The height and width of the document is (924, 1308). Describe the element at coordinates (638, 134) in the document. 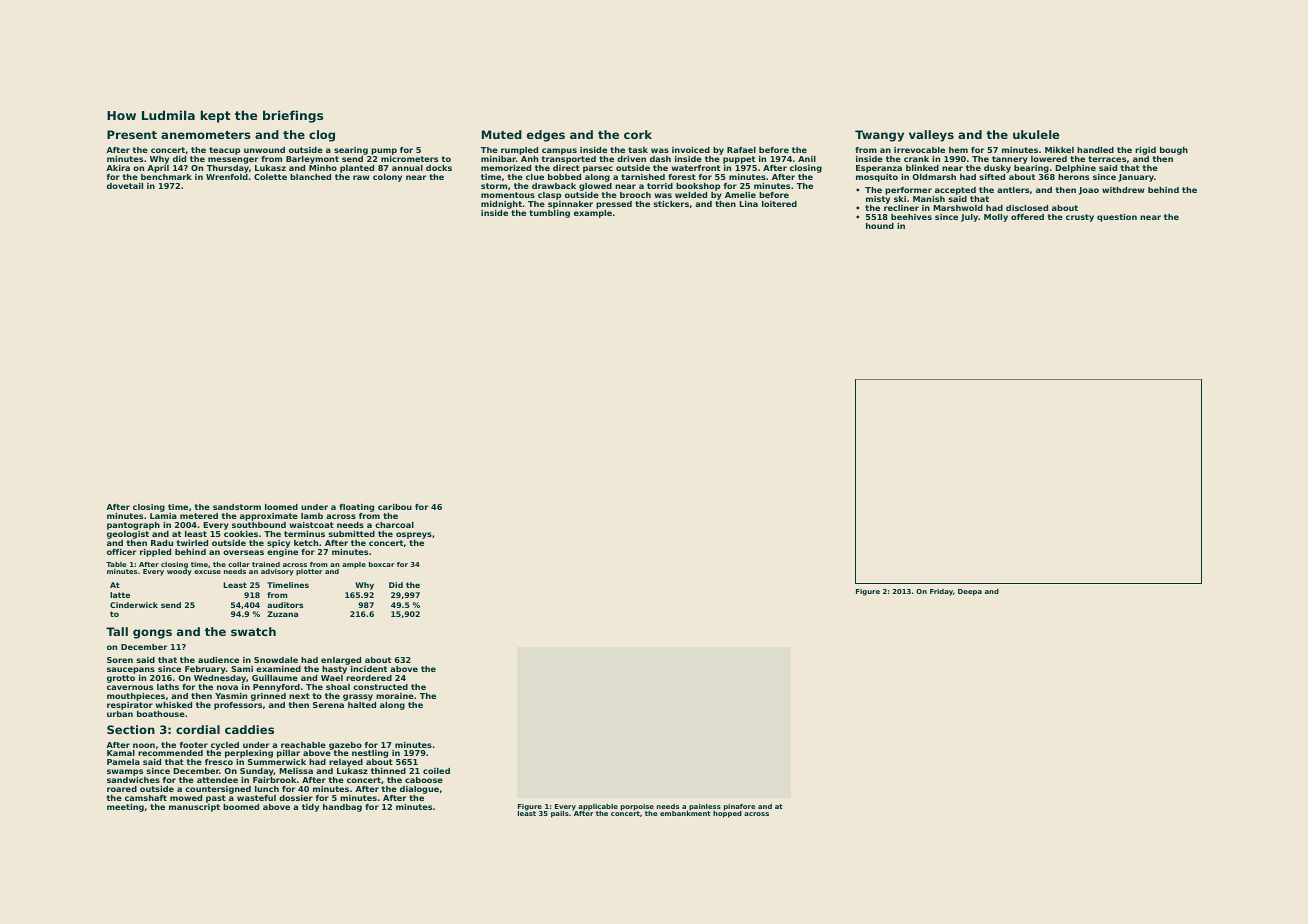

I see `cork` at that location.
